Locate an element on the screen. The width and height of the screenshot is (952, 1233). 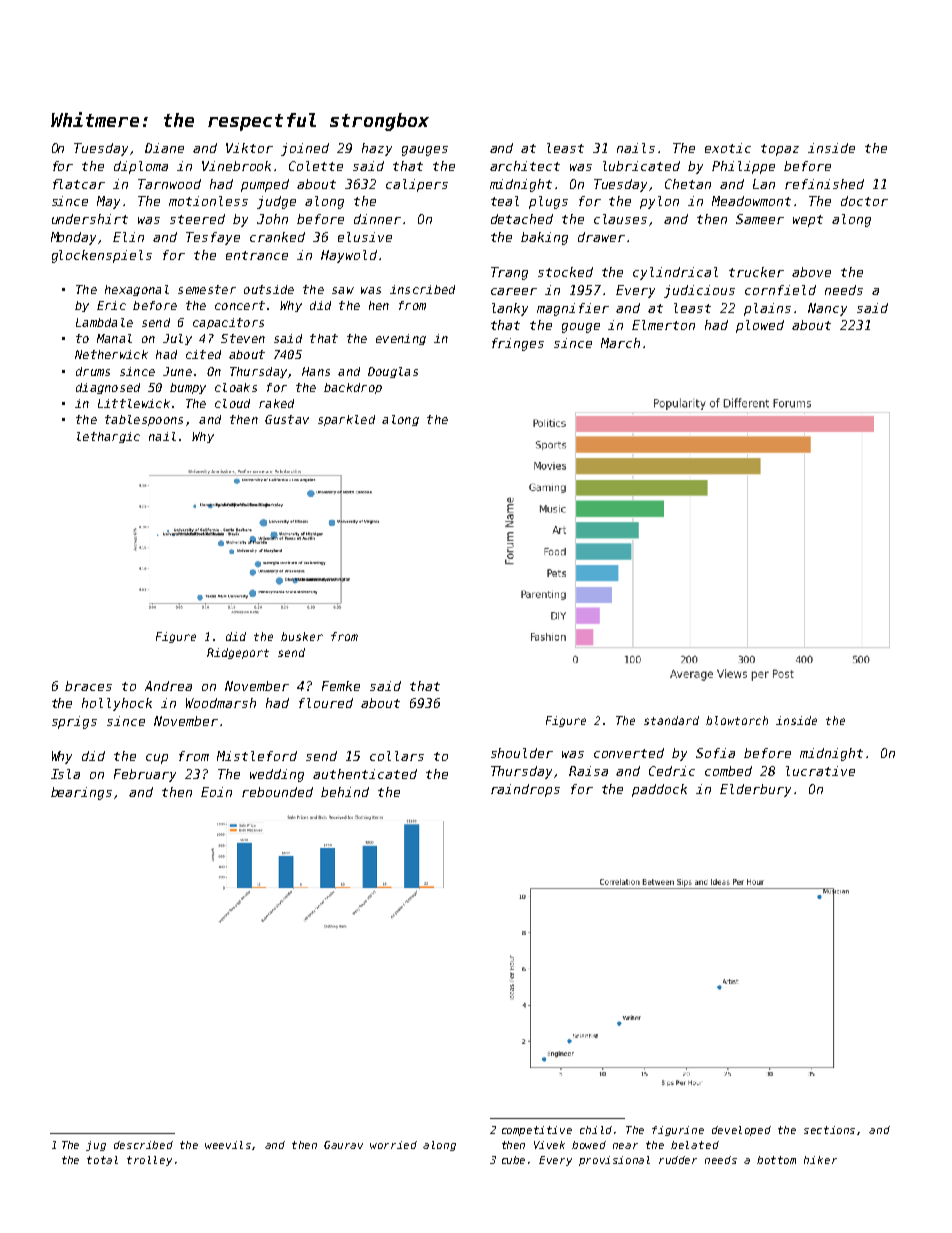
jug is located at coordinates (96, 1146).
